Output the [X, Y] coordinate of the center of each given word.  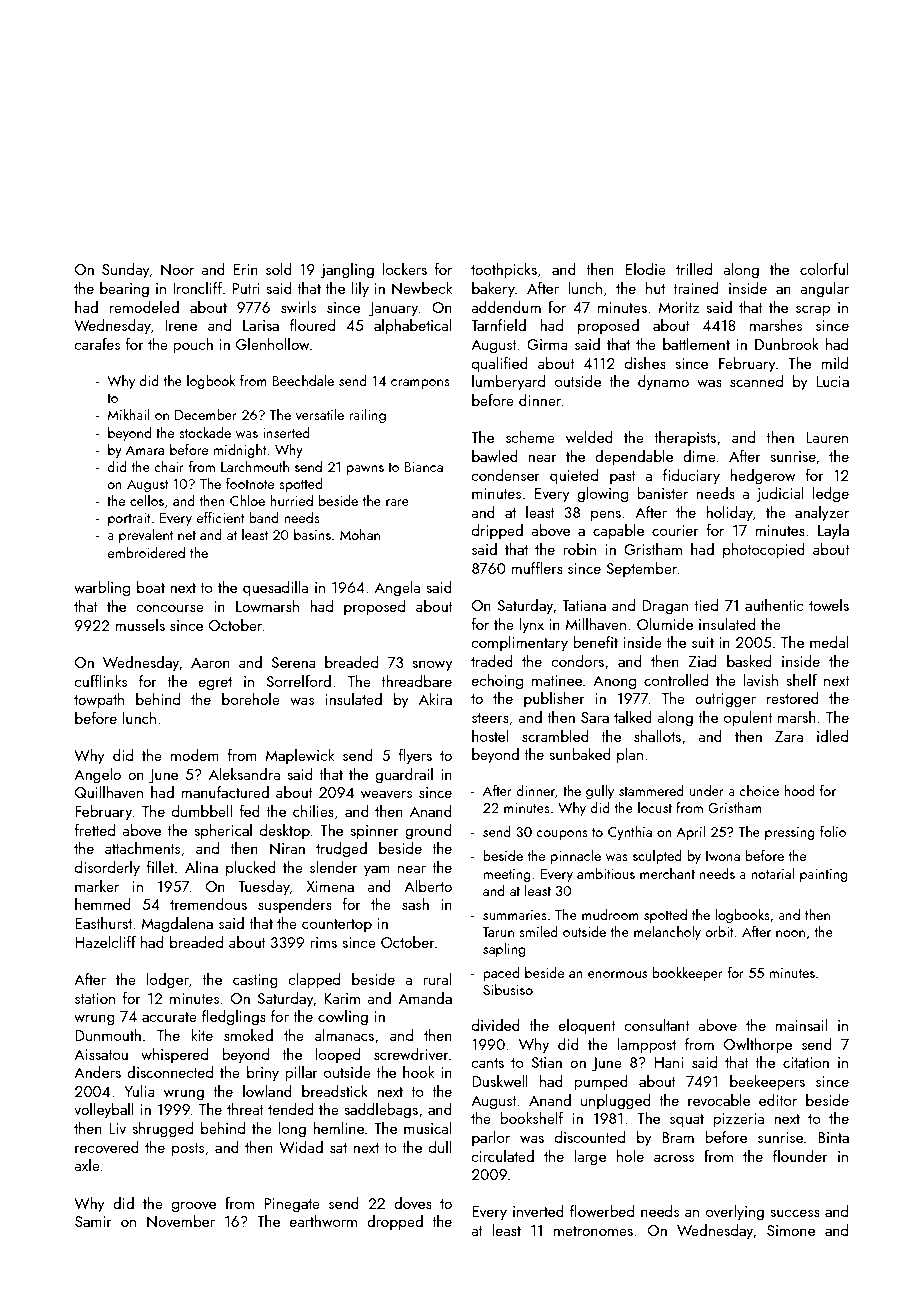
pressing [790, 833]
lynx [531, 626]
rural [437, 979]
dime [699, 456]
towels [829, 605]
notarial [772, 873]
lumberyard [508, 383]
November [181, 1221]
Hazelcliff [105, 942]
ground [428, 832]
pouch [193, 346]
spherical [223, 831]
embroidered [146, 552]
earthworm [323, 1221]
